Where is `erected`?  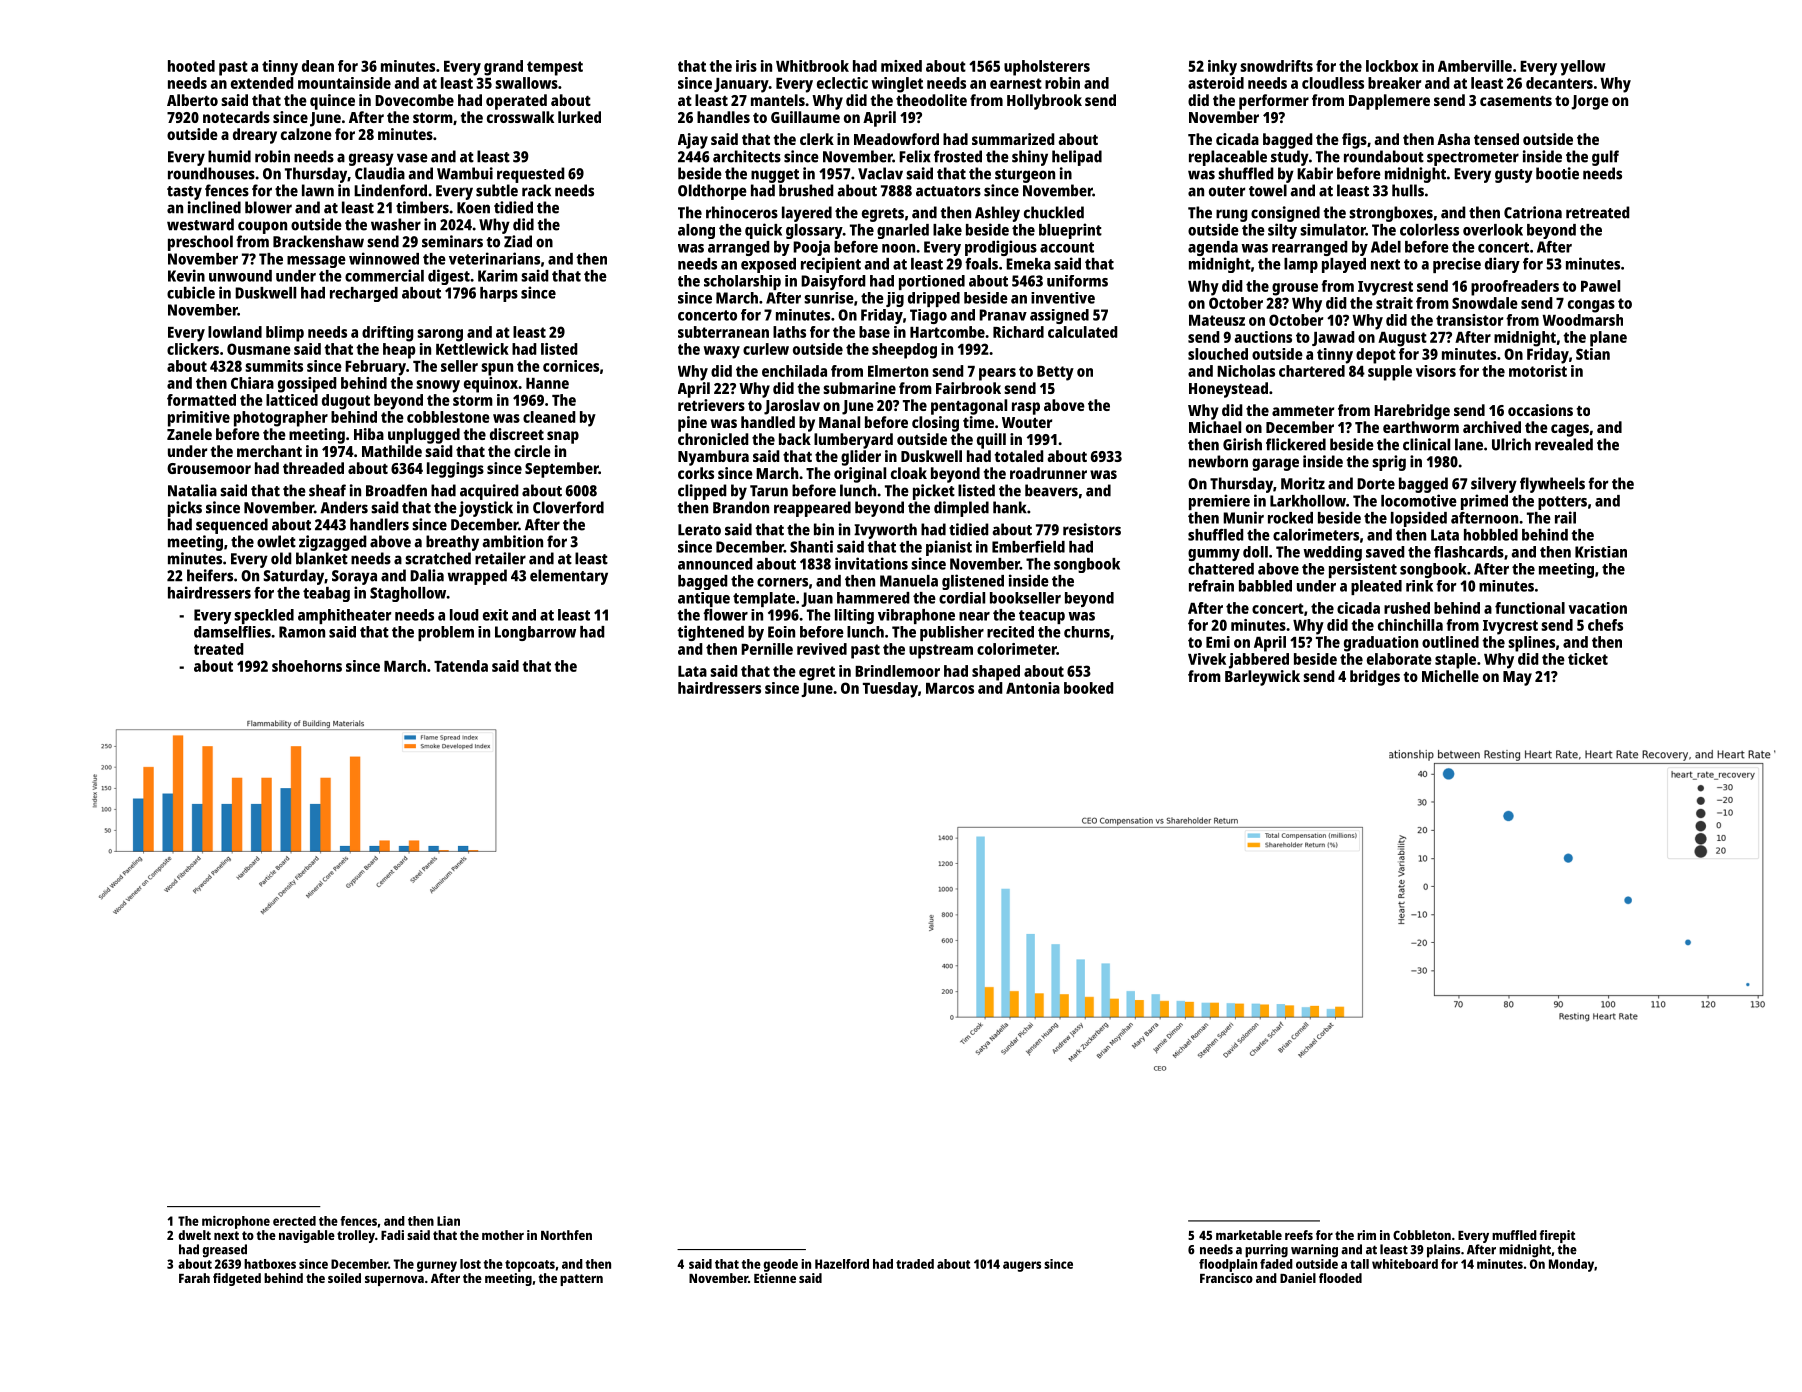 erected is located at coordinates (294, 1221).
